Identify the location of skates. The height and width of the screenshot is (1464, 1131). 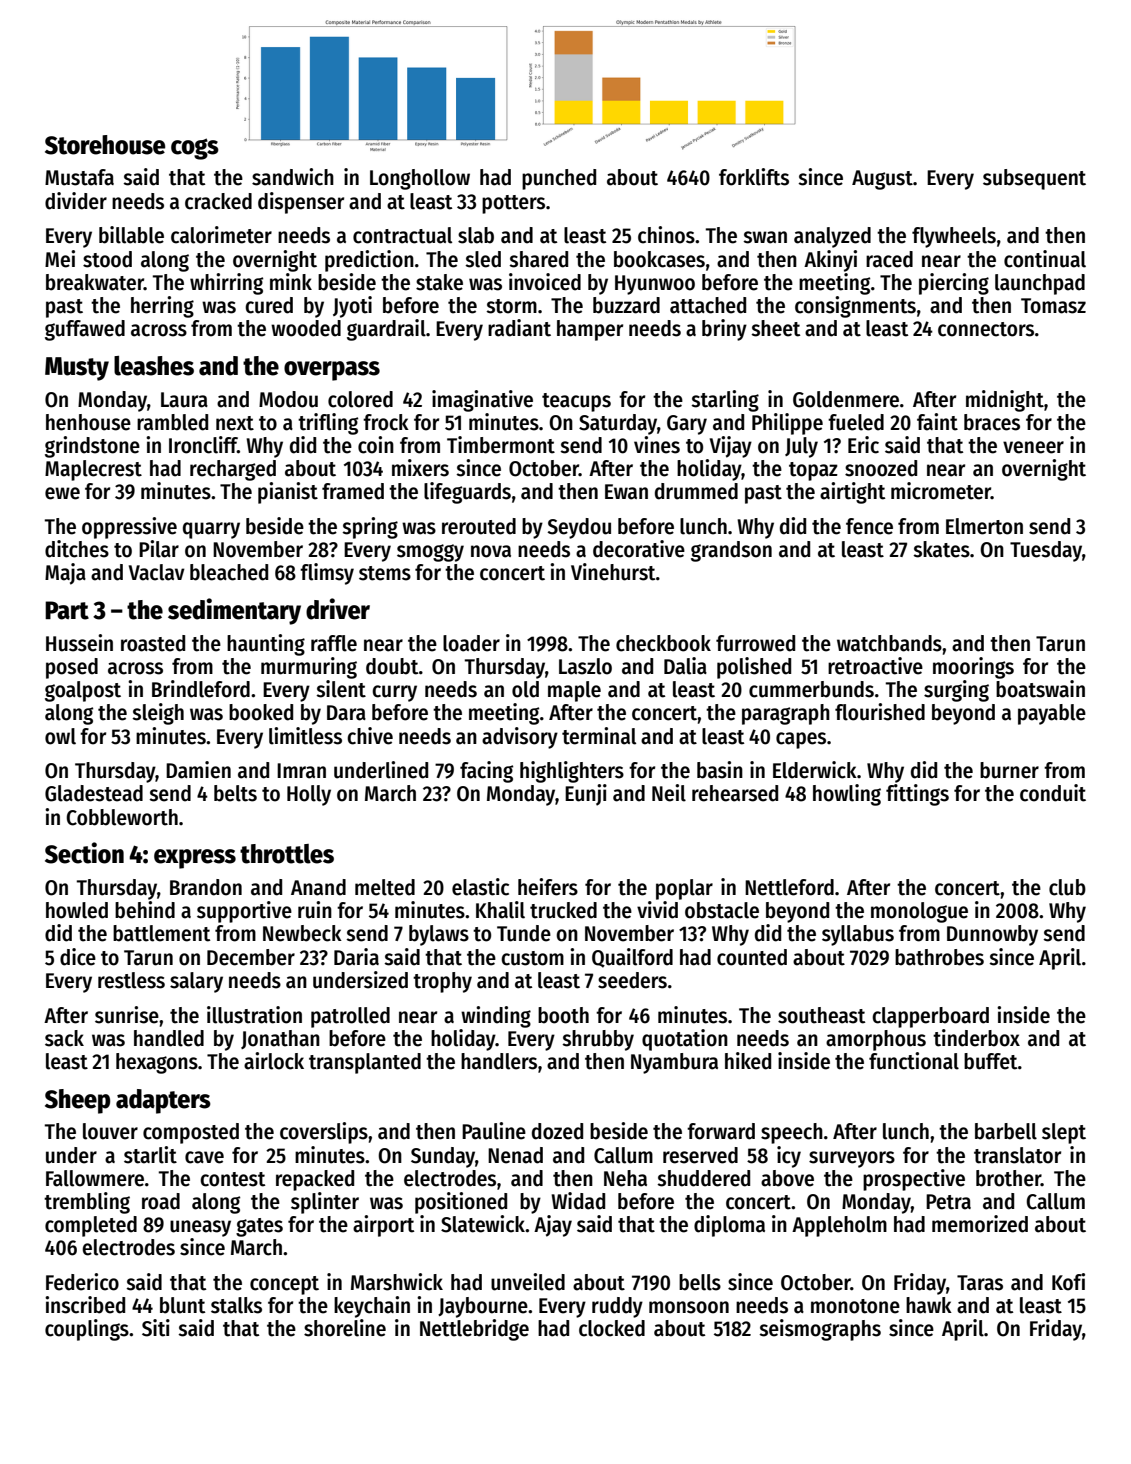
(941, 549).
